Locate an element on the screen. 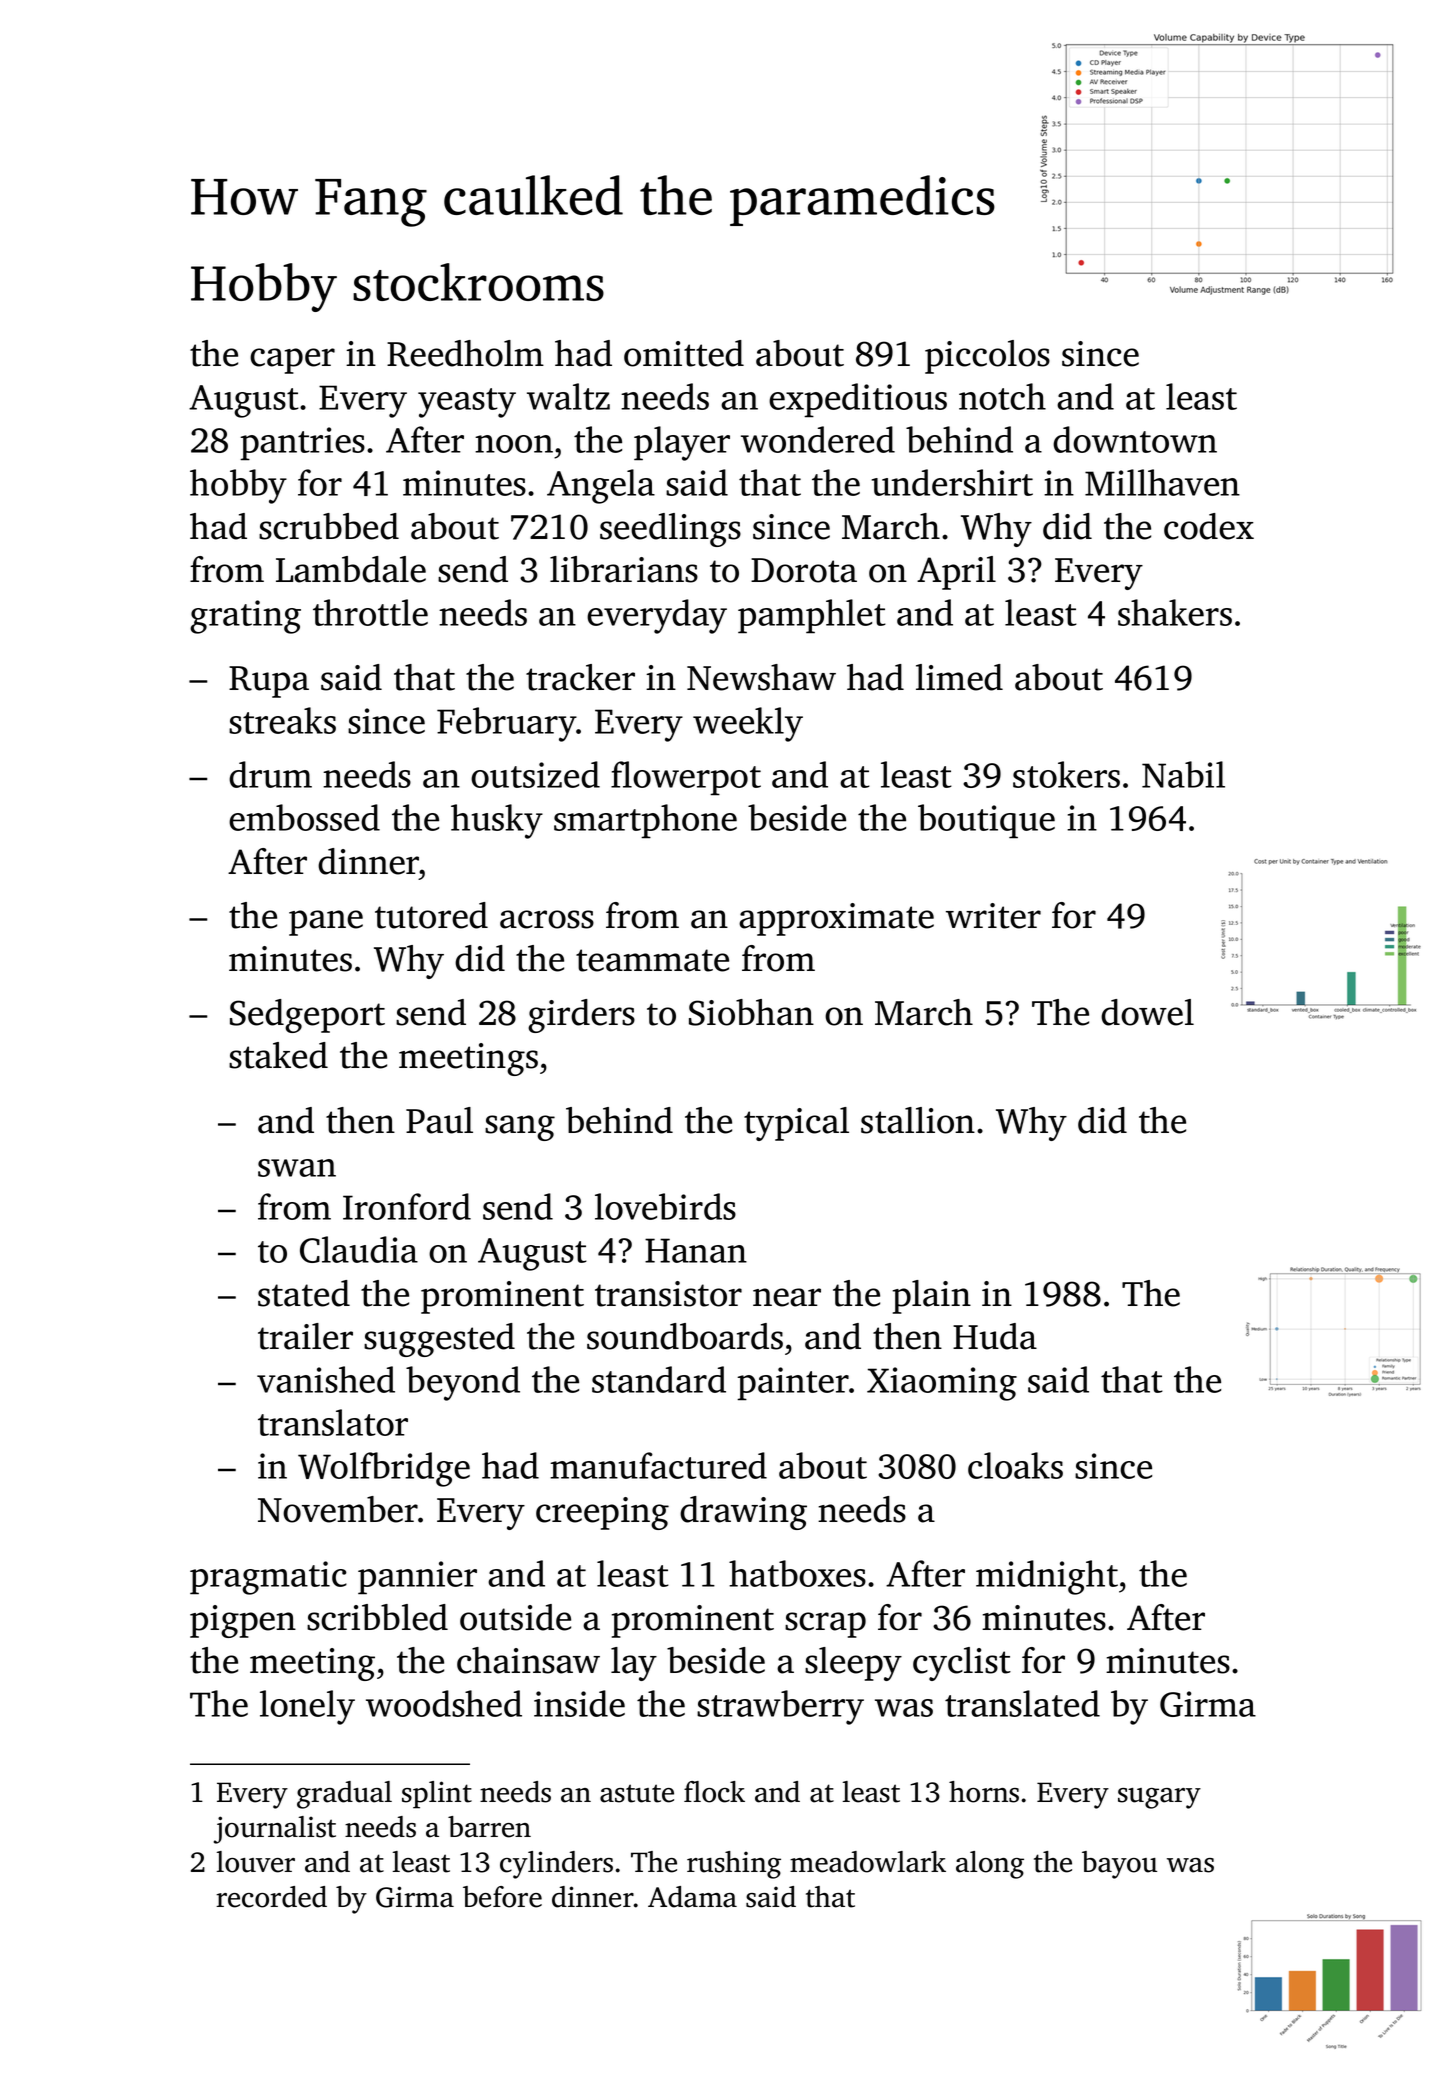 This screenshot has height=2100, width=1450. pantries is located at coordinates (302, 444).
